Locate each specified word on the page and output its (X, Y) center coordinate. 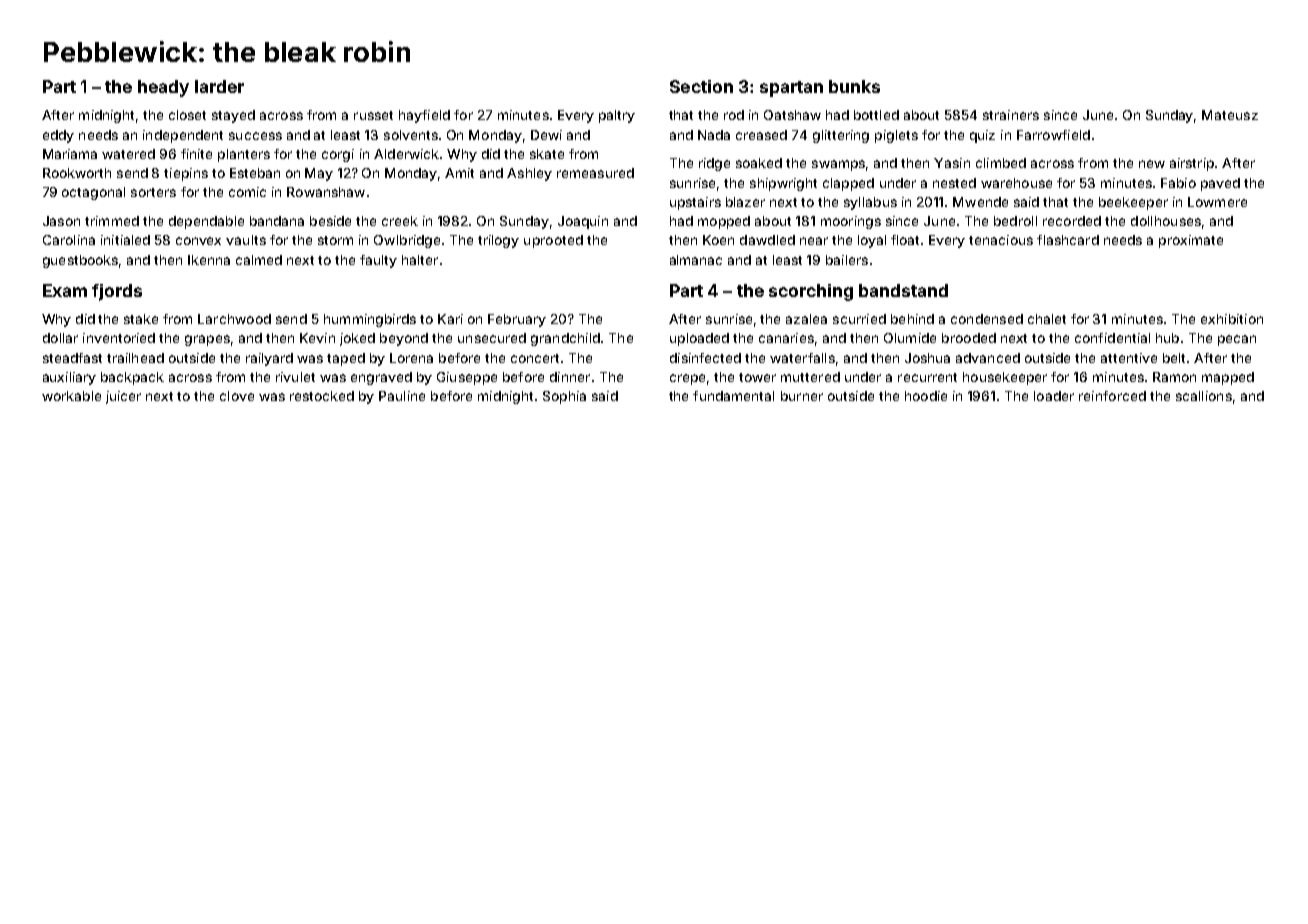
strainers (1011, 115)
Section (701, 86)
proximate (1191, 241)
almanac (696, 260)
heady (163, 88)
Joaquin (583, 222)
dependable (206, 222)
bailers (847, 260)
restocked (322, 396)
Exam (65, 290)
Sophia (564, 397)
